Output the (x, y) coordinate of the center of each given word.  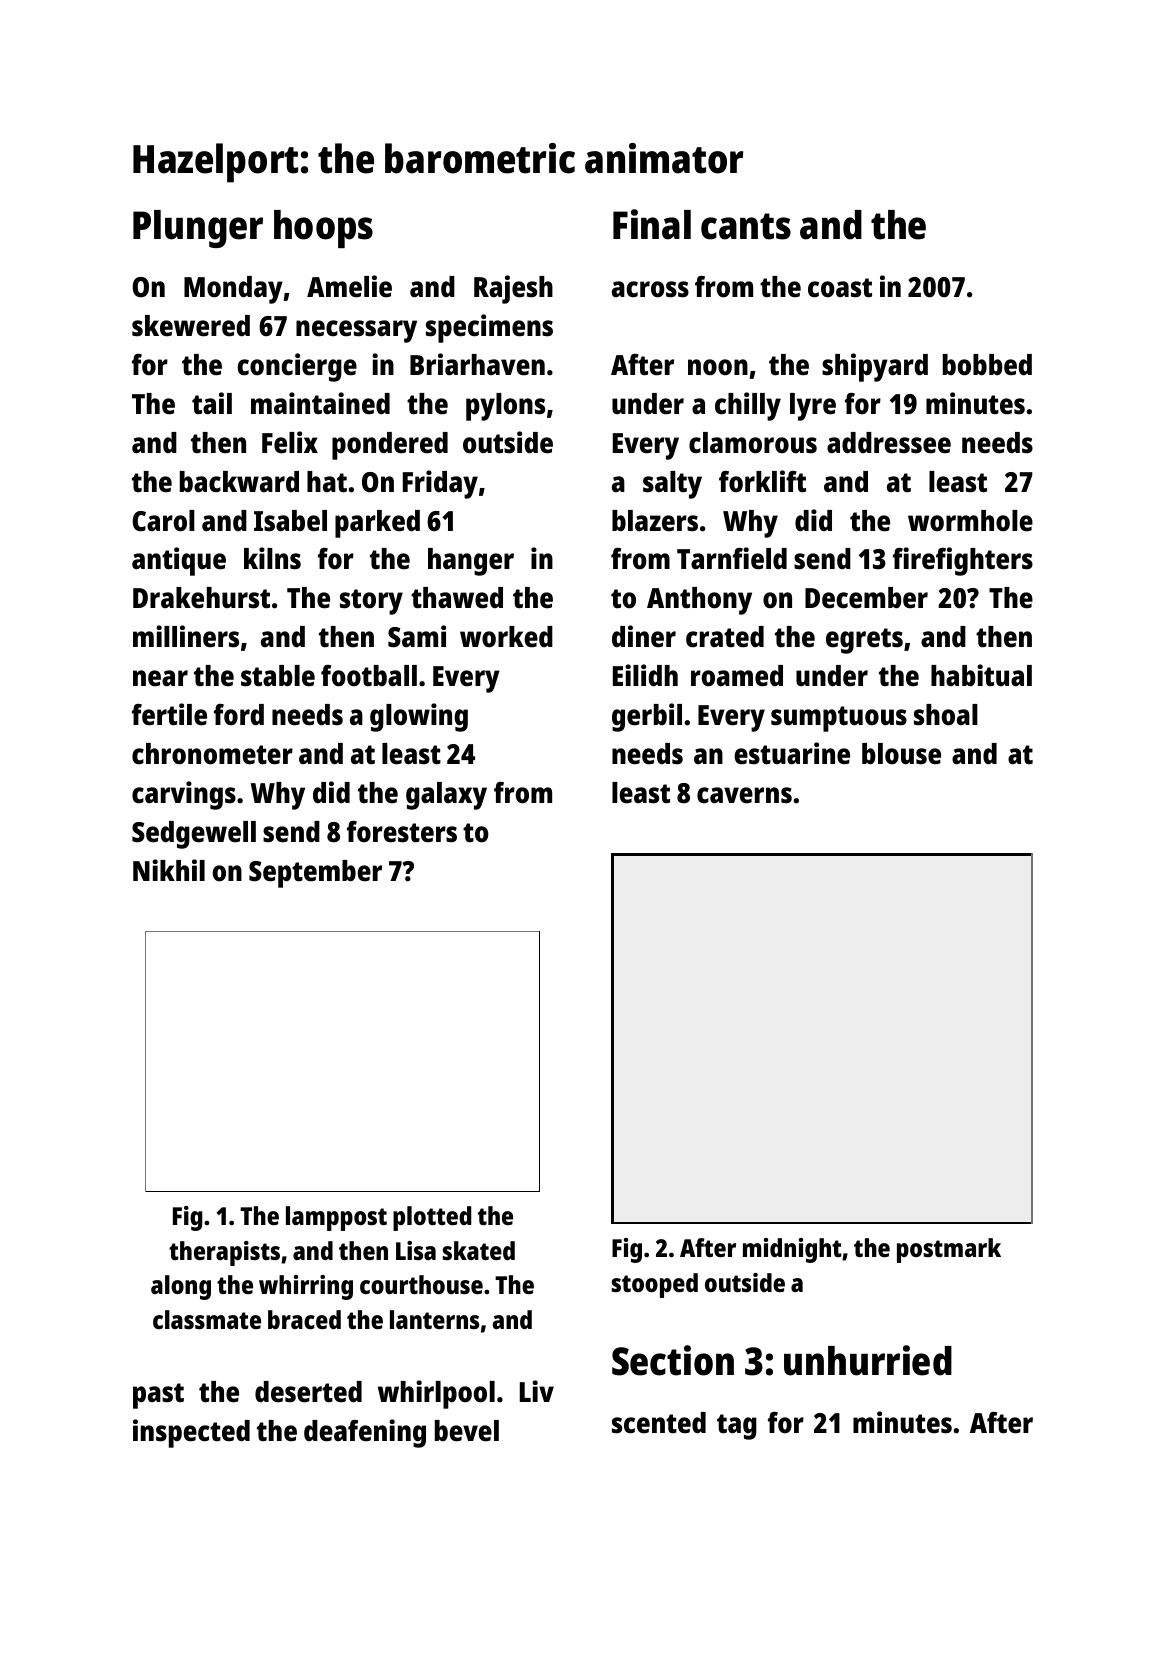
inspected (191, 1433)
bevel (467, 1431)
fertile (169, 714)
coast (840, 288)
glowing (419, 717)
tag (737, 1427)
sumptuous (839, 719)
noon (718, 367)
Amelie (349, 286)
